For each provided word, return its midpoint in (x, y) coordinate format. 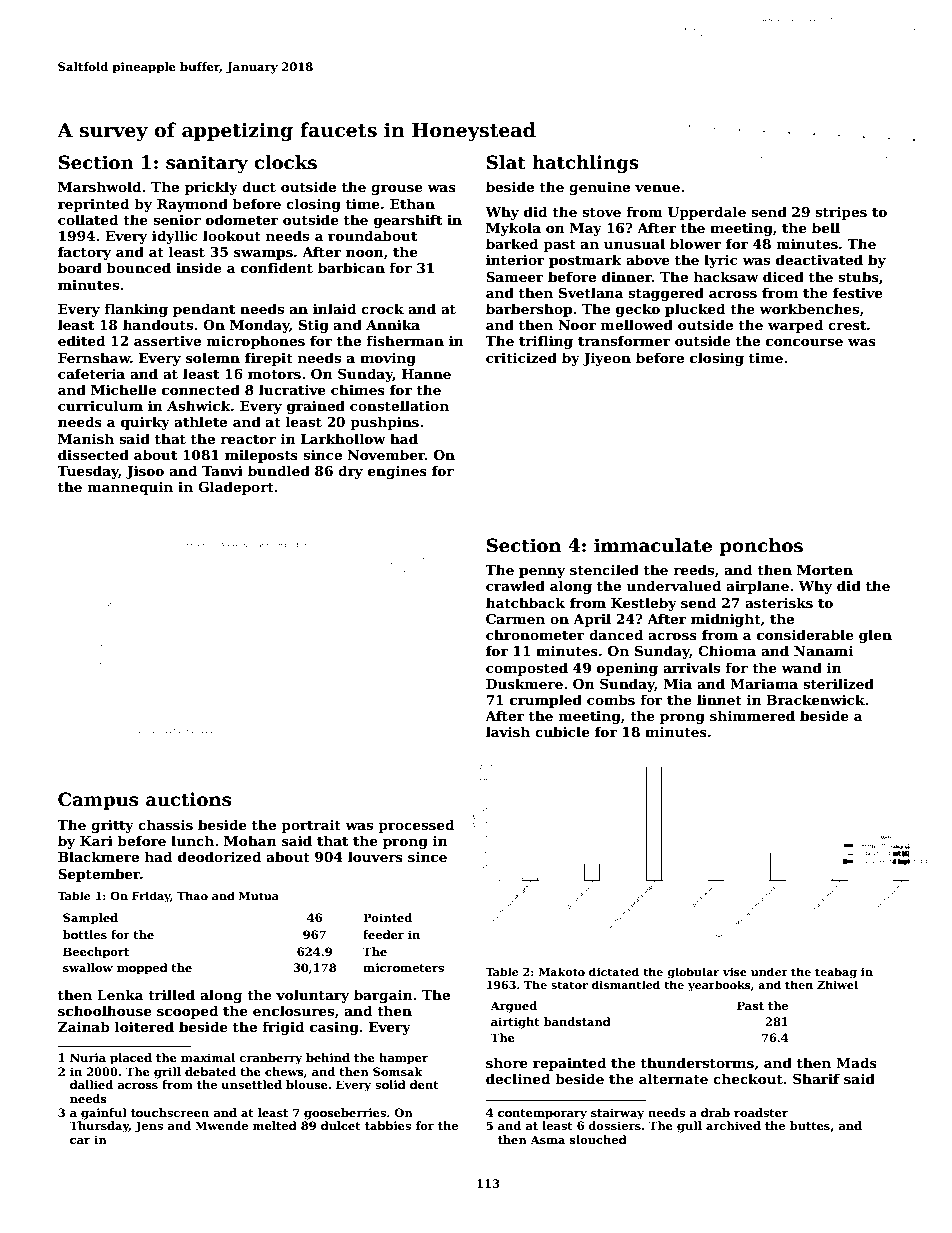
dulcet (341, 1125)
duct (259, 186)
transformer (624, 340)
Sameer (515, 277)
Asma (547, 1139)
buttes (810, 1125)
